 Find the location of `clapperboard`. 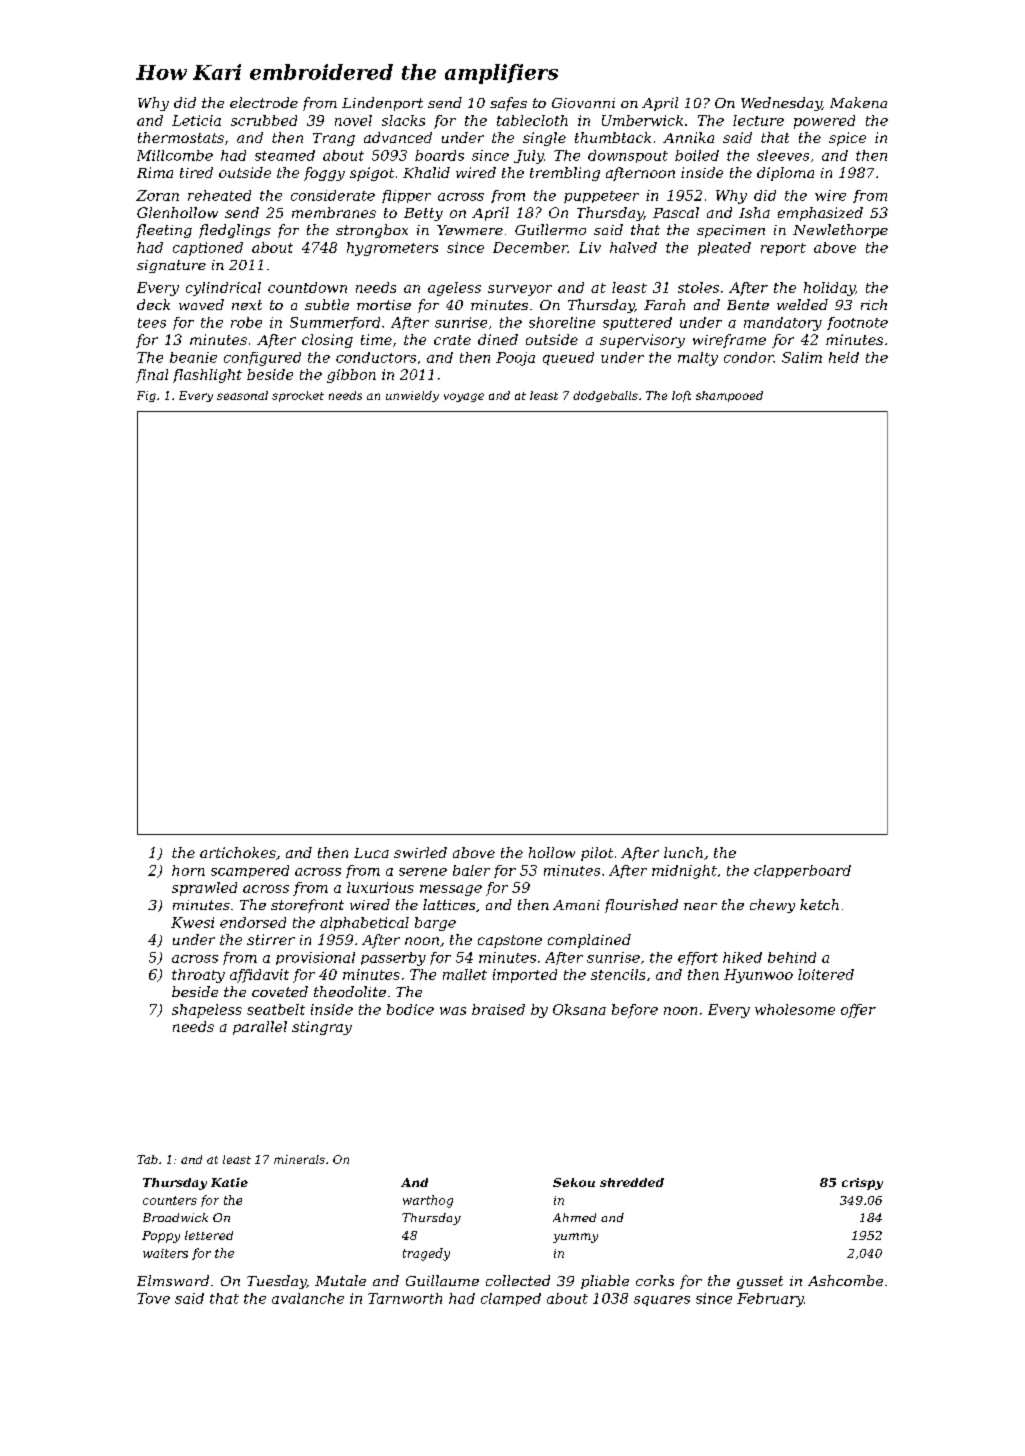

clapperboard is located at coordinates (802, 871).
